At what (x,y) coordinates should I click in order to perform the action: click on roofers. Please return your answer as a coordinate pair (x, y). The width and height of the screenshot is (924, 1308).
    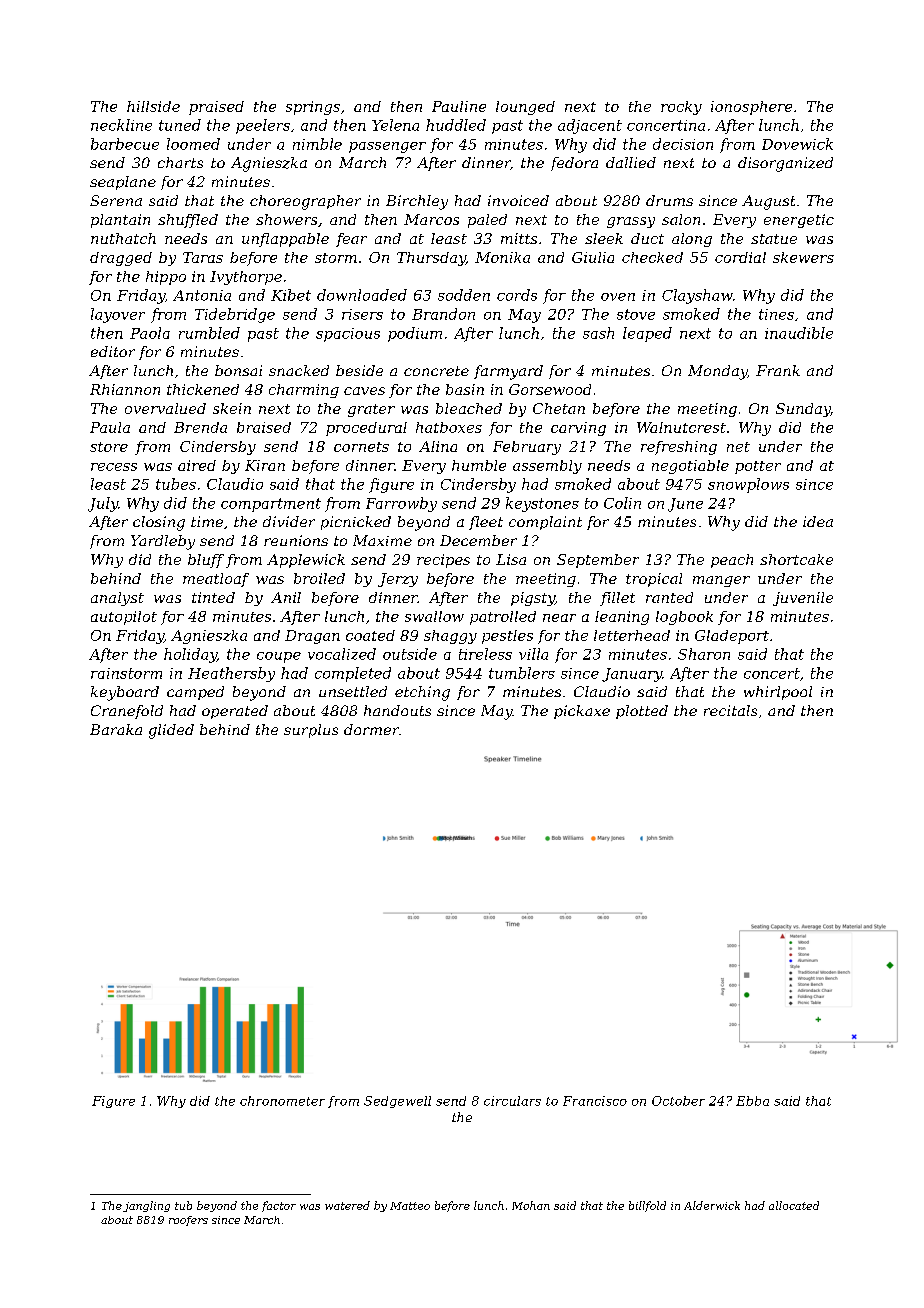
    Looking at the image, I should click on (188, 1221).
